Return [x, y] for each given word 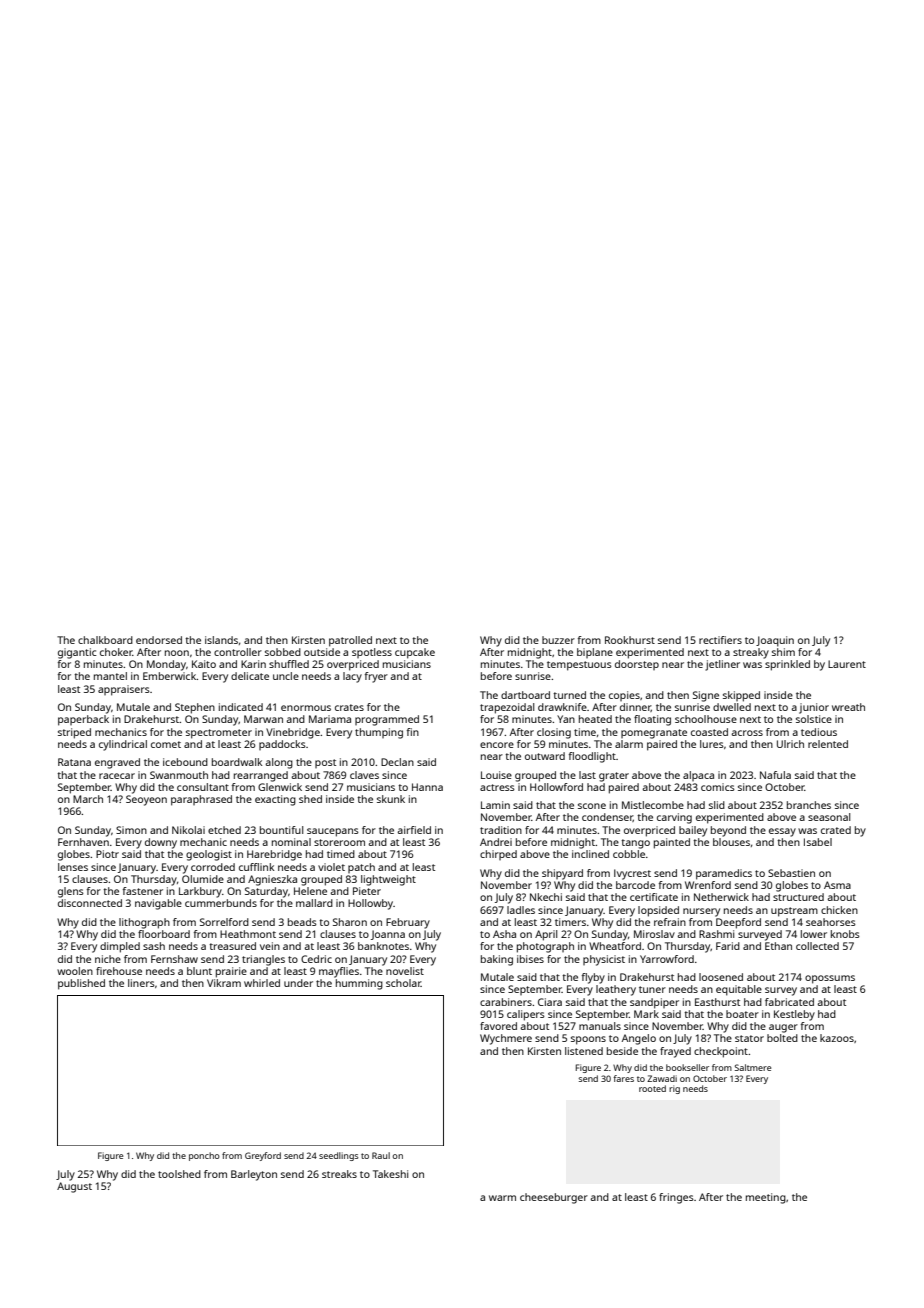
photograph [545, 947]
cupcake [415, 653]
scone [592, 806]
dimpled [120, 947]
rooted [652, 1088]
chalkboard [105, 640]
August [74, 1187]
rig [674, 1089]
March [88, 799]
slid [717, 805]
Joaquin [775, 641]
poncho [204, 1156]
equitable [739, 990]
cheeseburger [554, 1198]
